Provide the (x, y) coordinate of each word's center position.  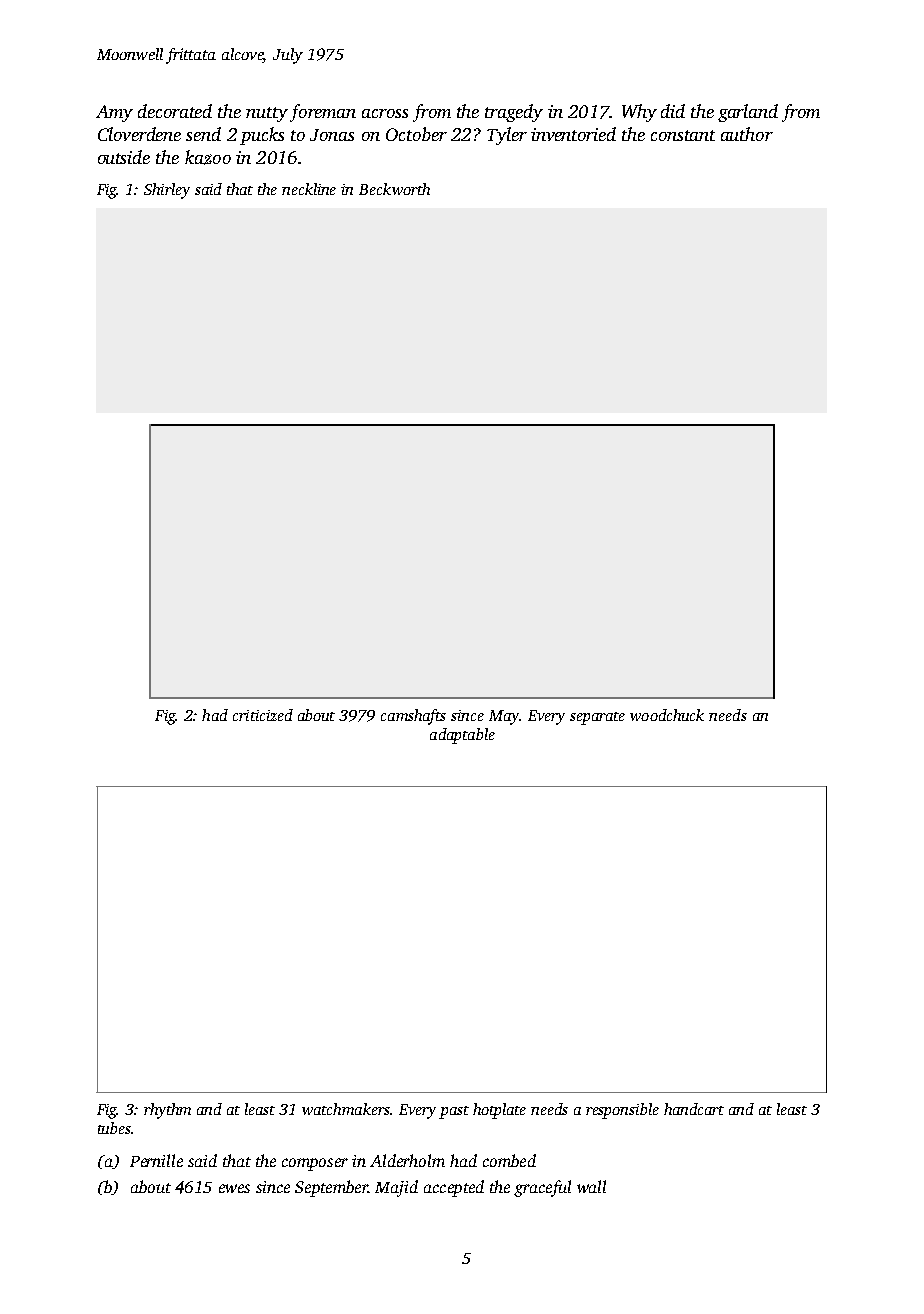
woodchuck (667, 715)
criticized (263, 715)
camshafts (413, 717)
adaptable (462, 736)
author (747, 134)
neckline (309, 189)
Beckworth (394, 189)
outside (124, 157)
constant (683, 135)
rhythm (167, 1111)
